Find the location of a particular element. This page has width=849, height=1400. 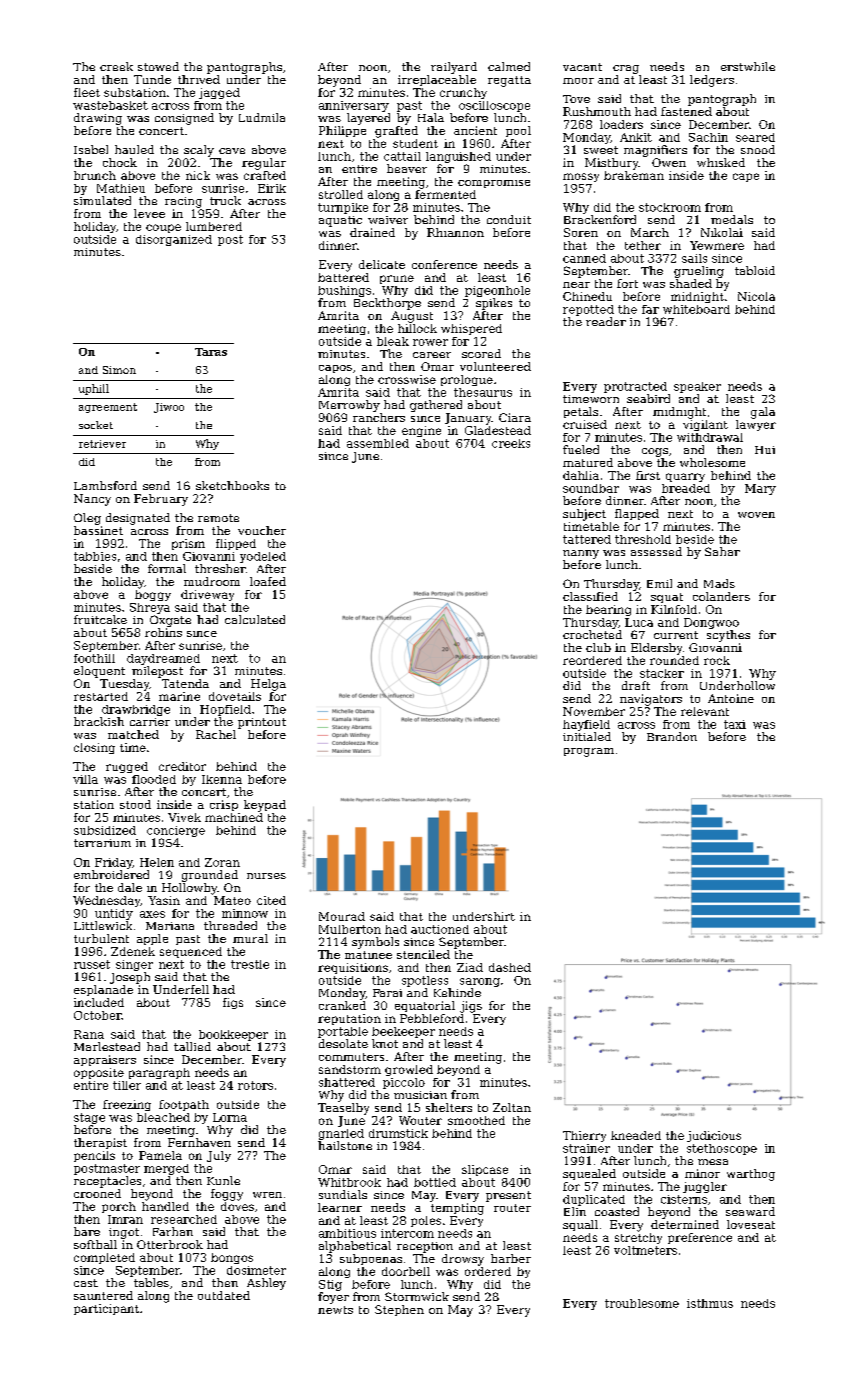

auctioned is located at coordinates (440, 929).
